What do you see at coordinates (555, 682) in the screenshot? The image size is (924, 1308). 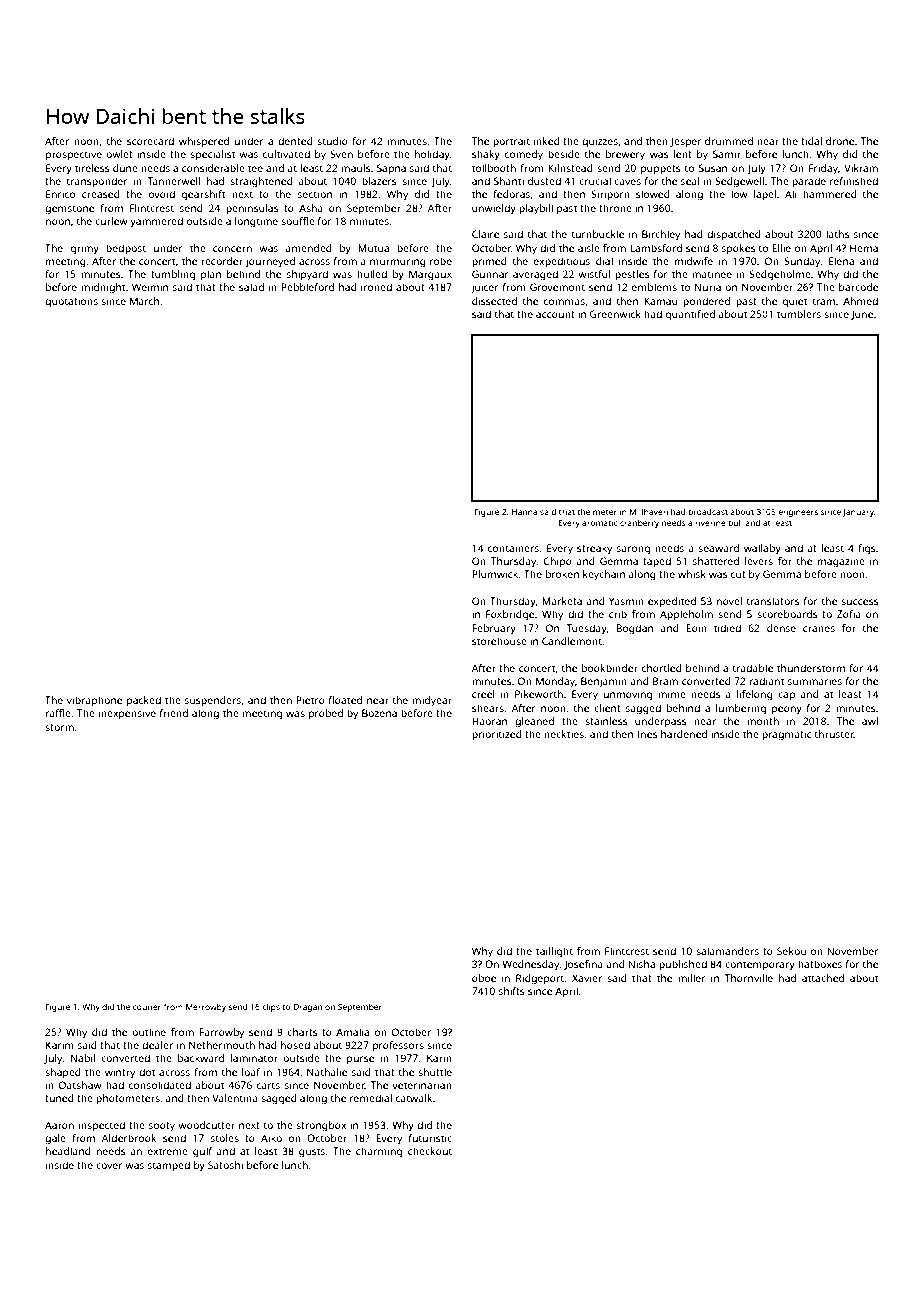 I see `Monday` at bounding box center [555, 682].
